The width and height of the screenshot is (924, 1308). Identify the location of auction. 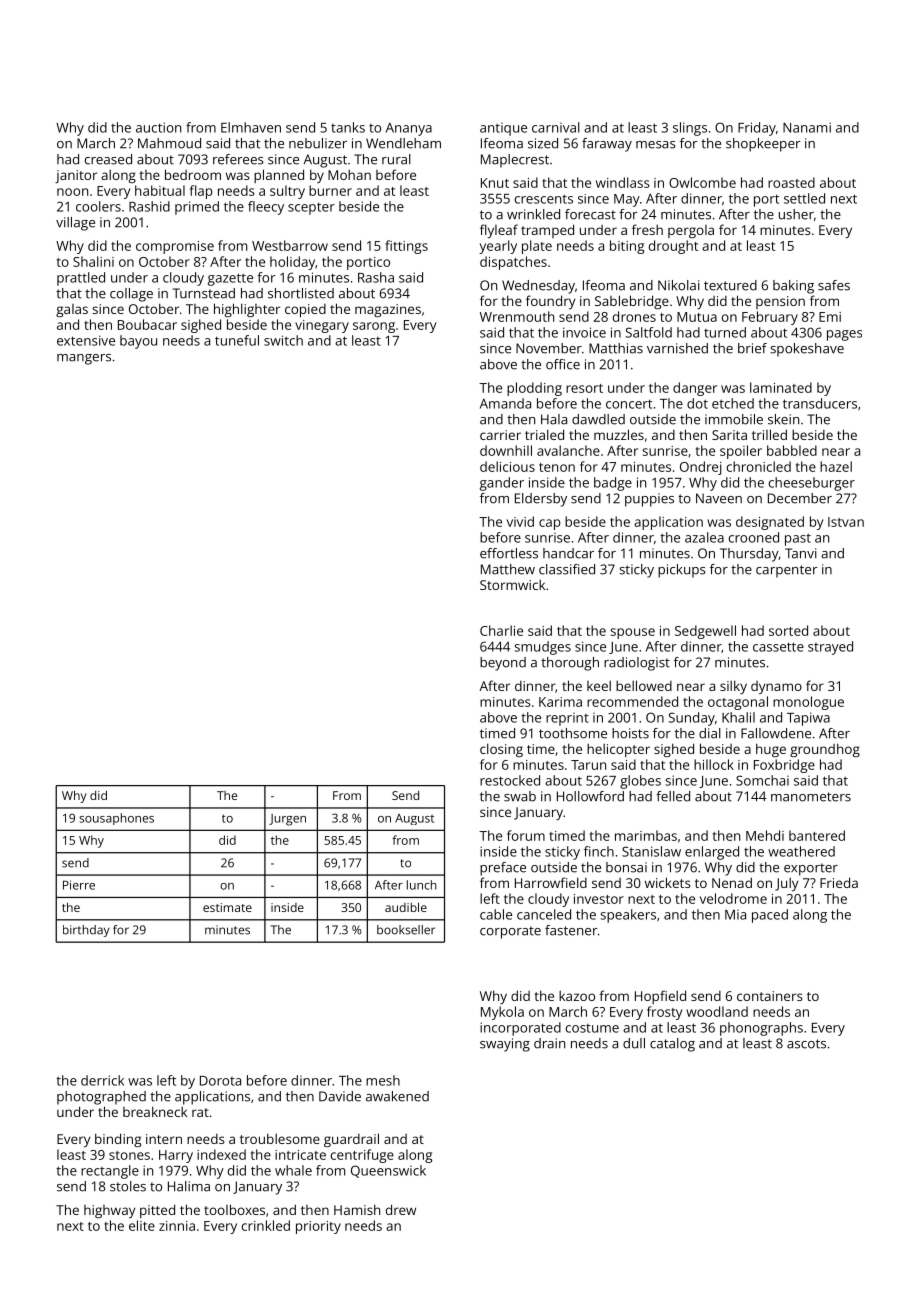
(158, 127).
